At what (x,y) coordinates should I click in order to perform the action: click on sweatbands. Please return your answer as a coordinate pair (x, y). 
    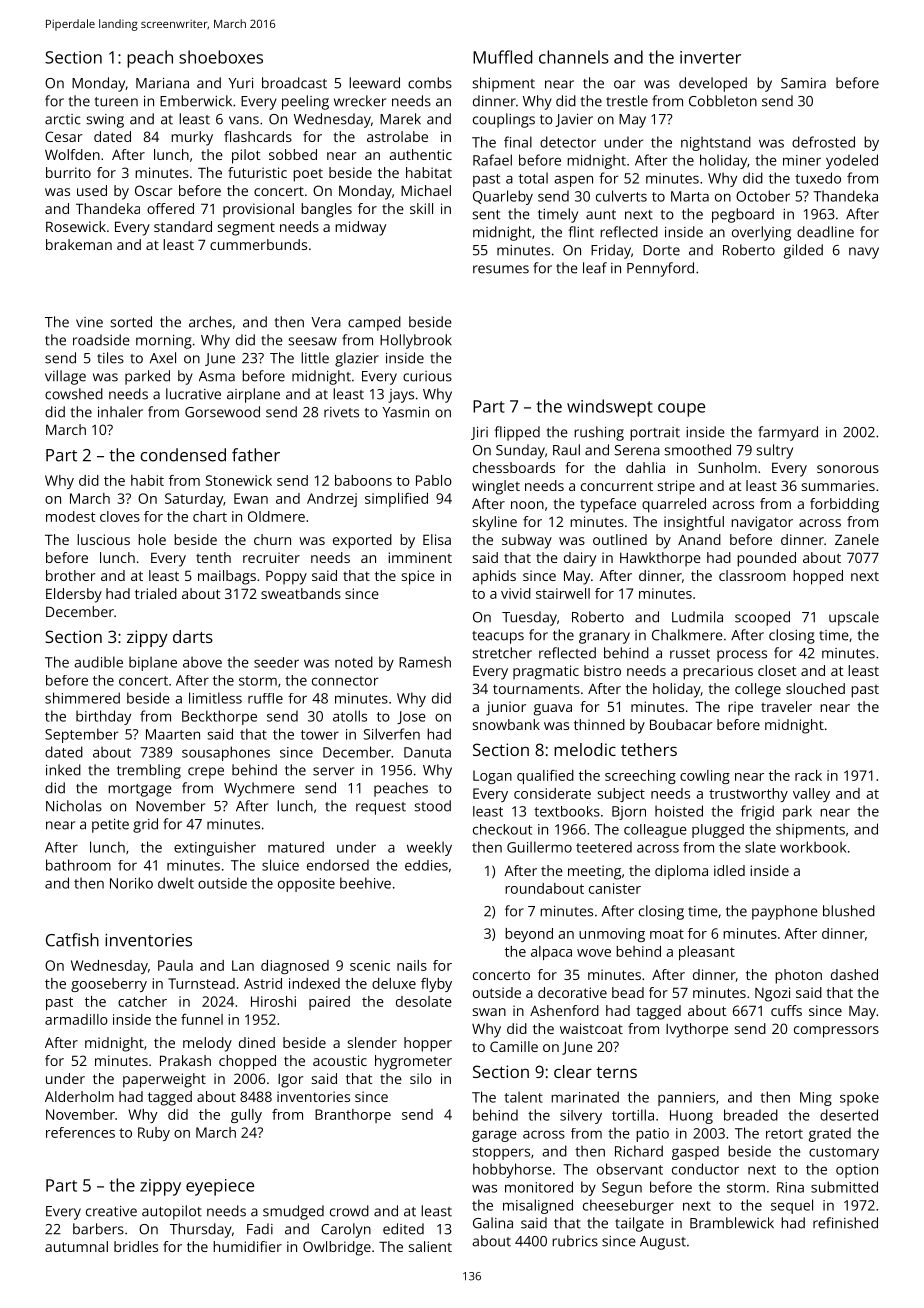
    Looking at the image, I should click on (301, 593).
